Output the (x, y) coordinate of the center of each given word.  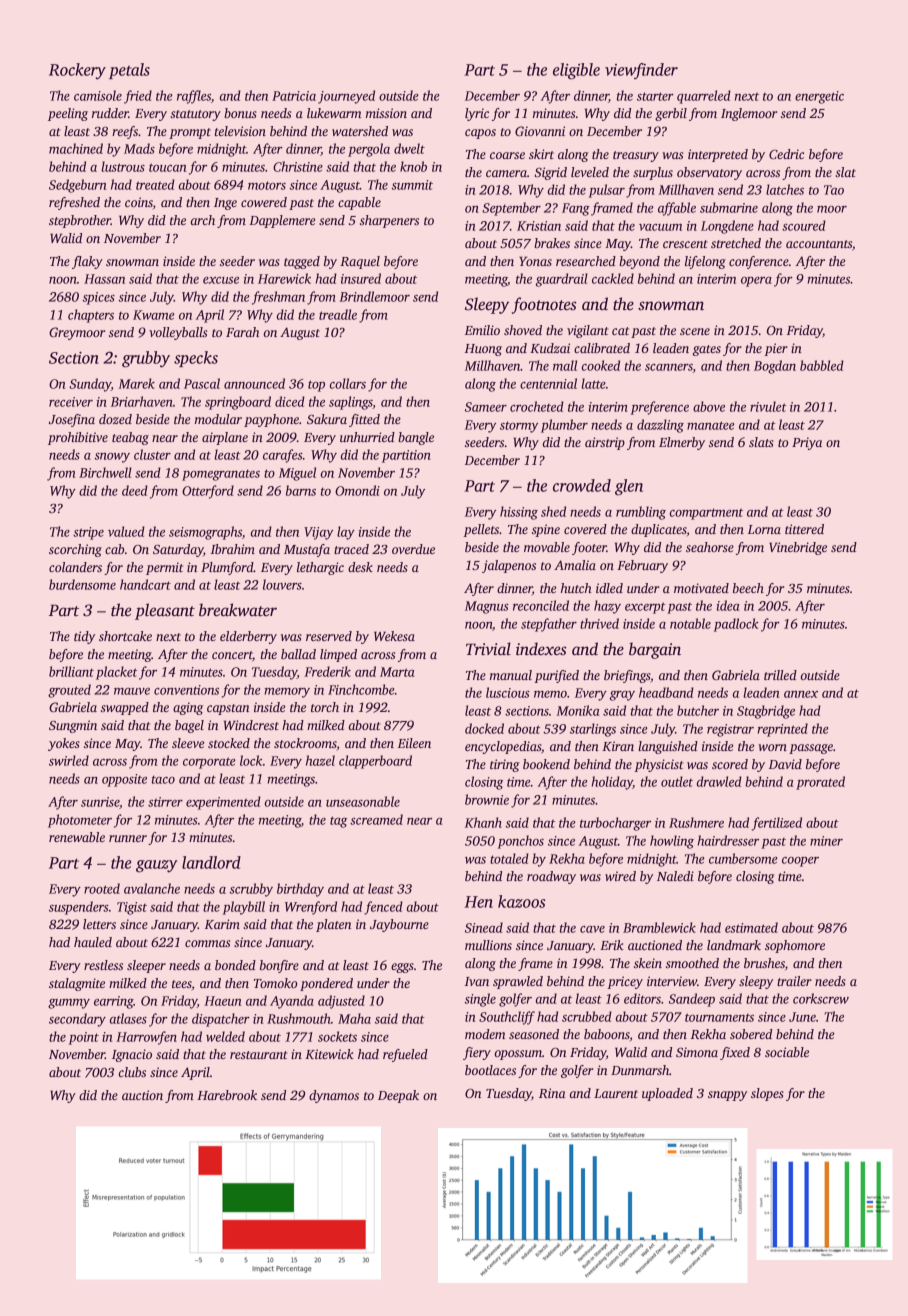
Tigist (132, 908)
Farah (242, 332)
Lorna (764, 529)
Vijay (318, 533)
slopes (767, 1094)
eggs (402, 968)
